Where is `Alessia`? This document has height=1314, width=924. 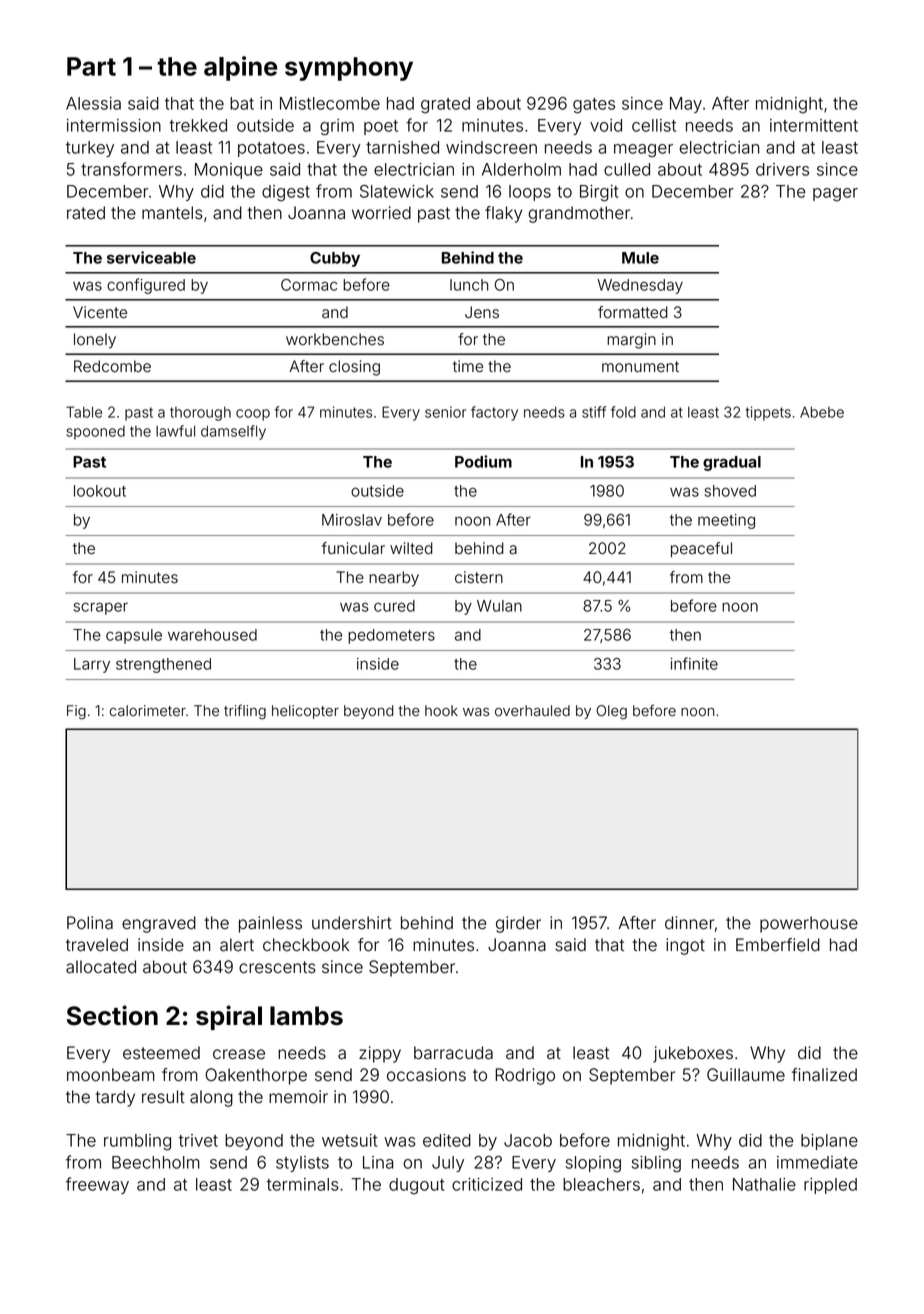 Alessia is located at coordinates (93, 103).
